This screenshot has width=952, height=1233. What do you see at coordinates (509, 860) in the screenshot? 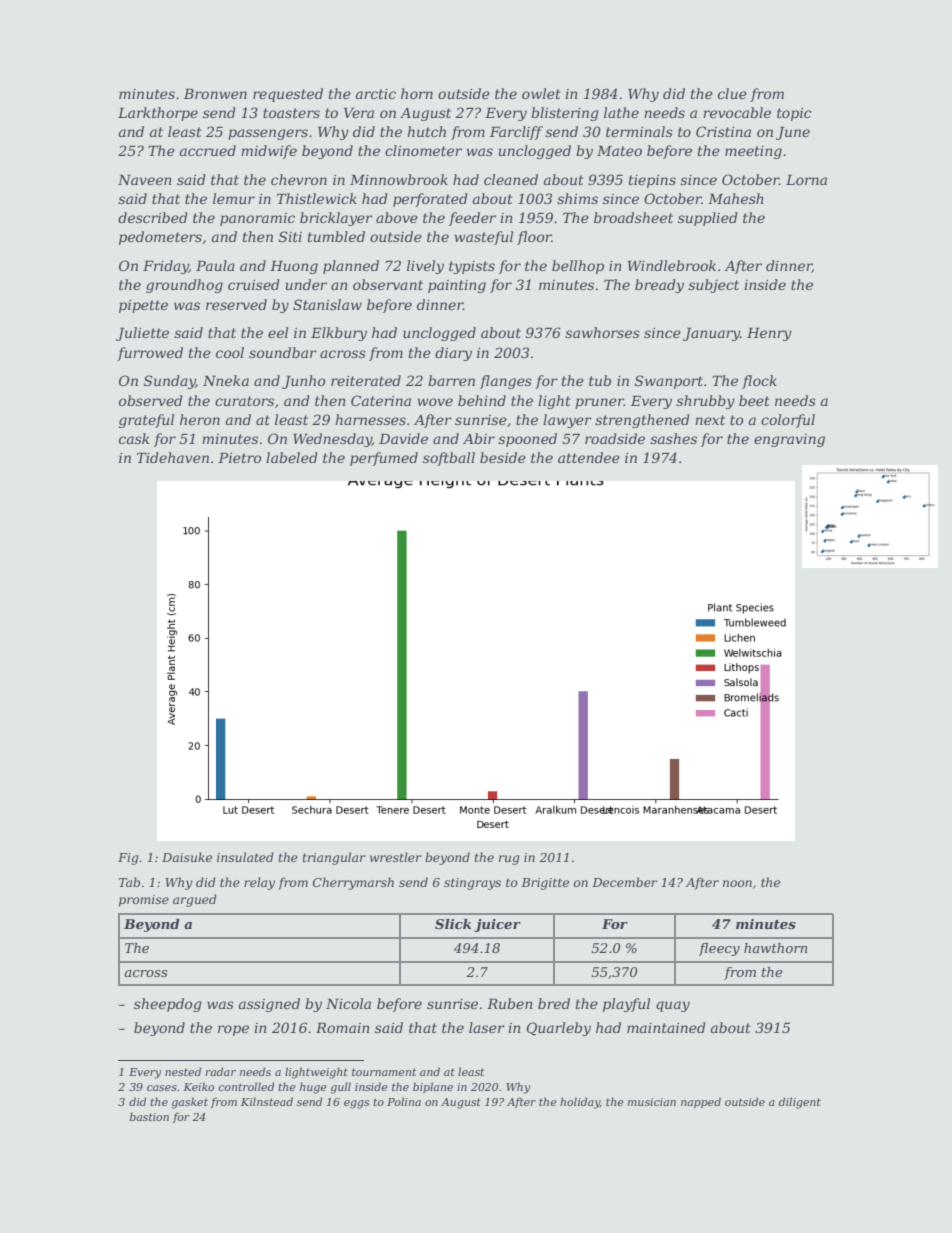
I see `rug` at bounding box center [509, 860].
